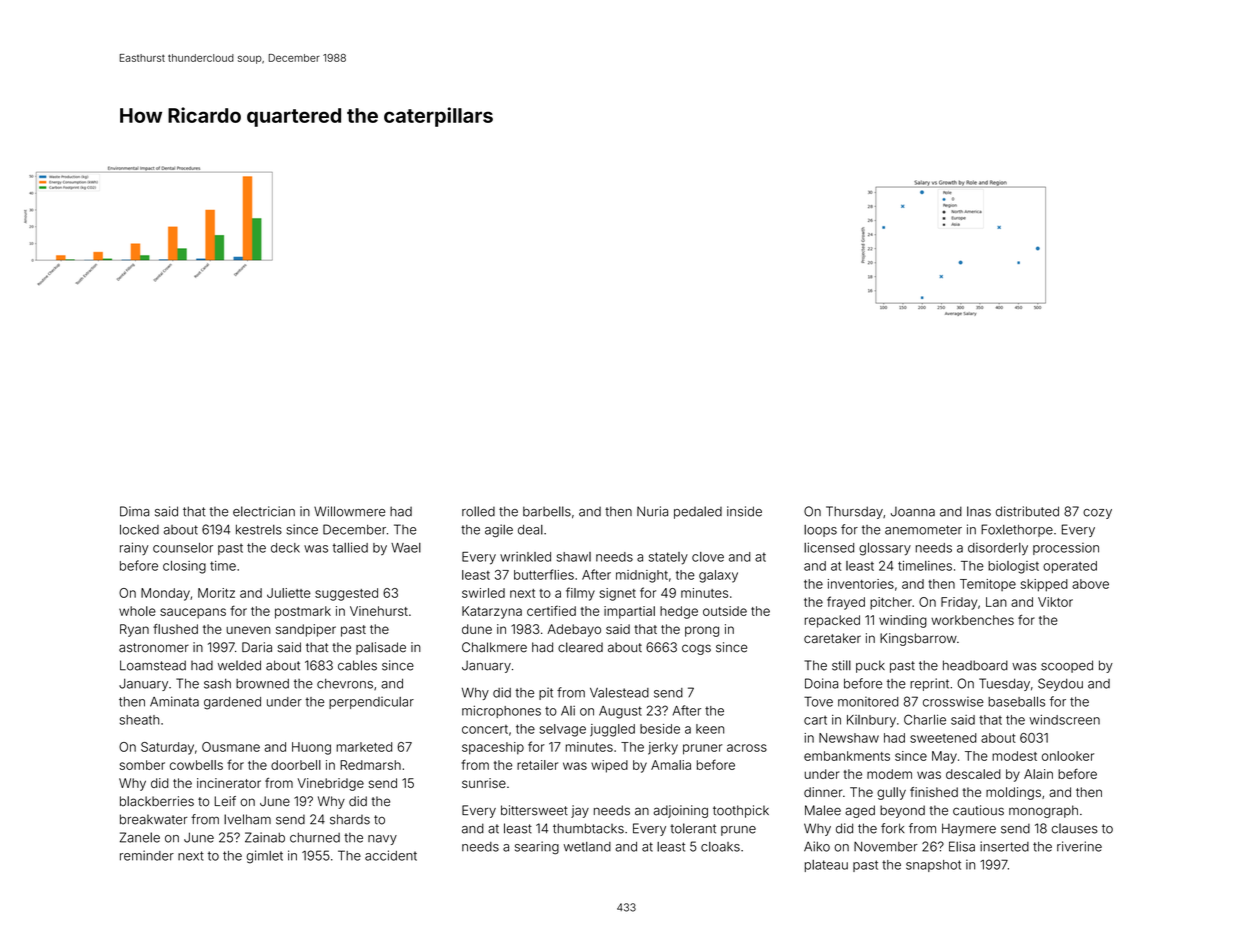 The image size is (1233, 952). Describe the element at coordinates (679, 612) in the screenshot. I see `hedge` at that location.
